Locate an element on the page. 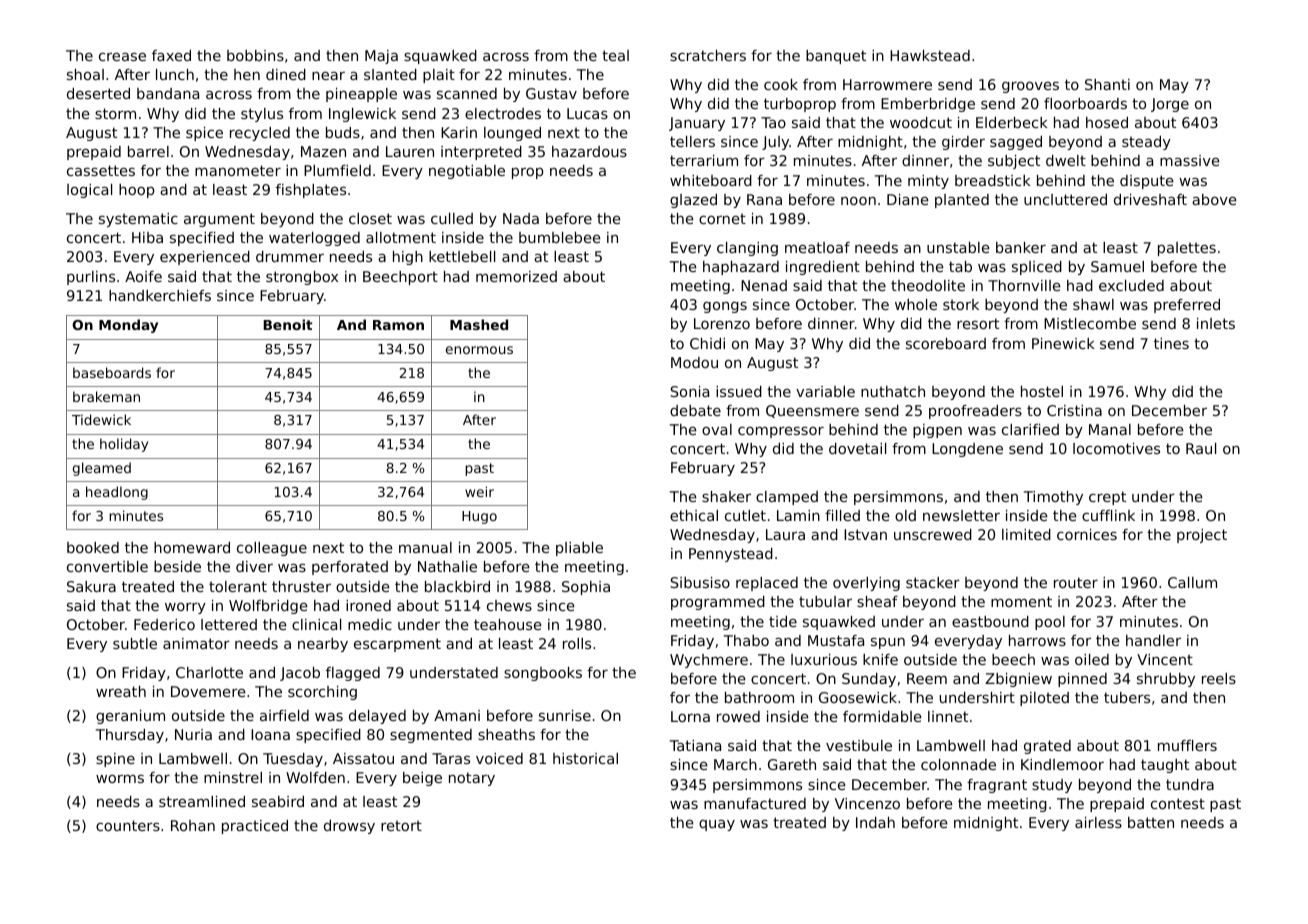  gongs is located at coordinates (725, 307).
